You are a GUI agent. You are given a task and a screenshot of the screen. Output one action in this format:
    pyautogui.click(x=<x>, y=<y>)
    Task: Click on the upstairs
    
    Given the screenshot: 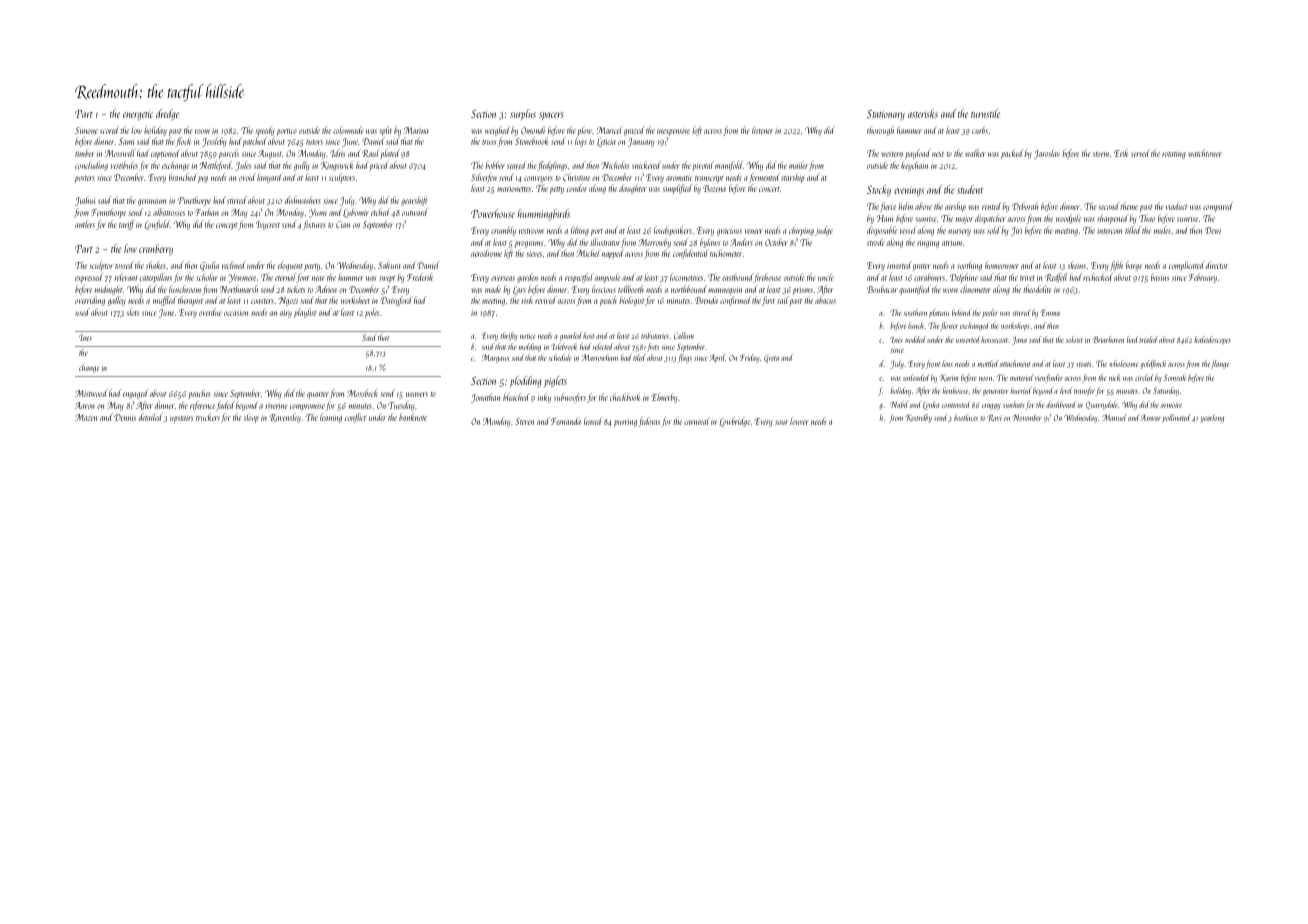 What is the action you would take?
    pyautogui.click(x=181, y=419)
